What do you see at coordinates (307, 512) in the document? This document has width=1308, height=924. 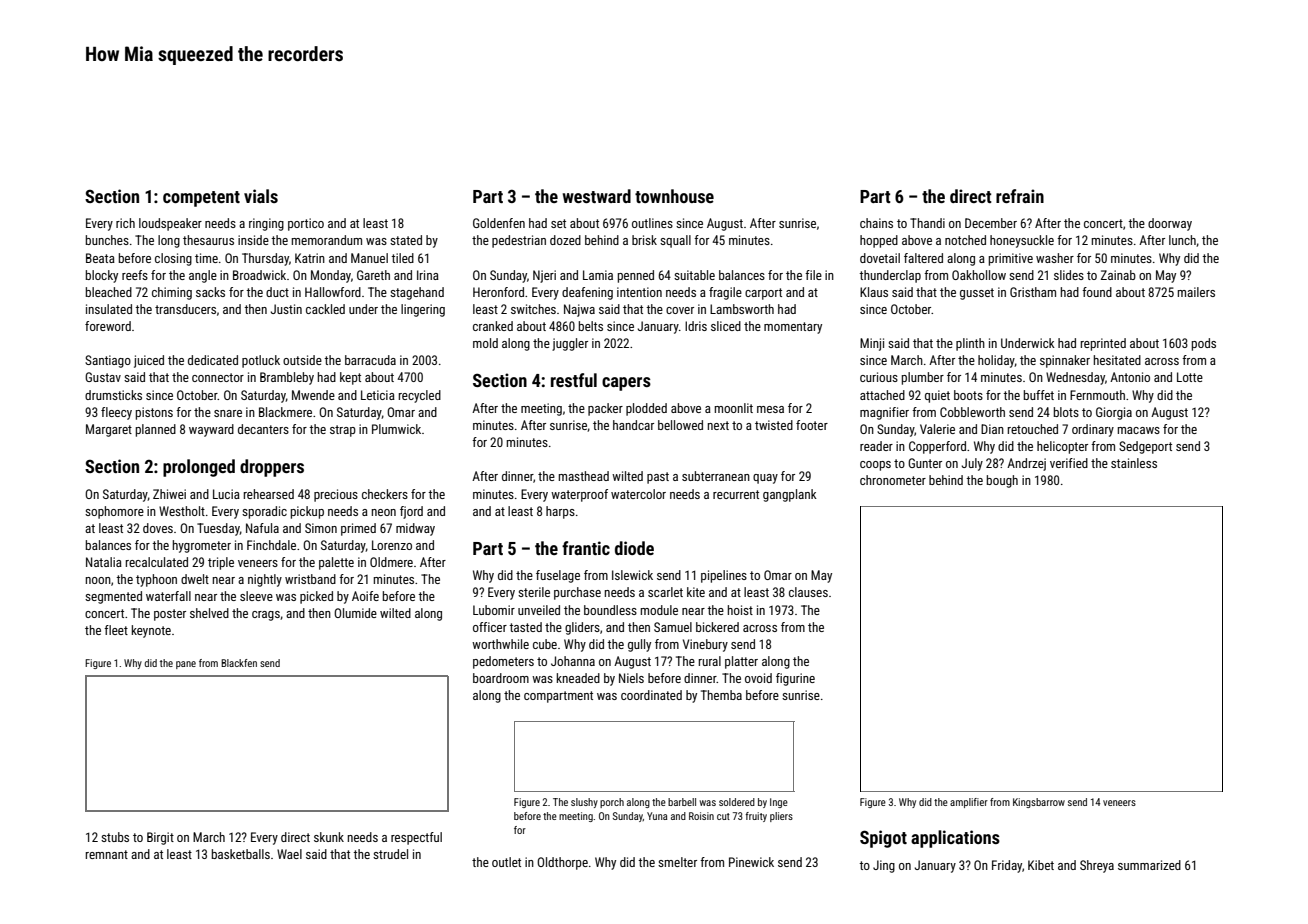 I see `pickup` at bounding box center [307, 512].
